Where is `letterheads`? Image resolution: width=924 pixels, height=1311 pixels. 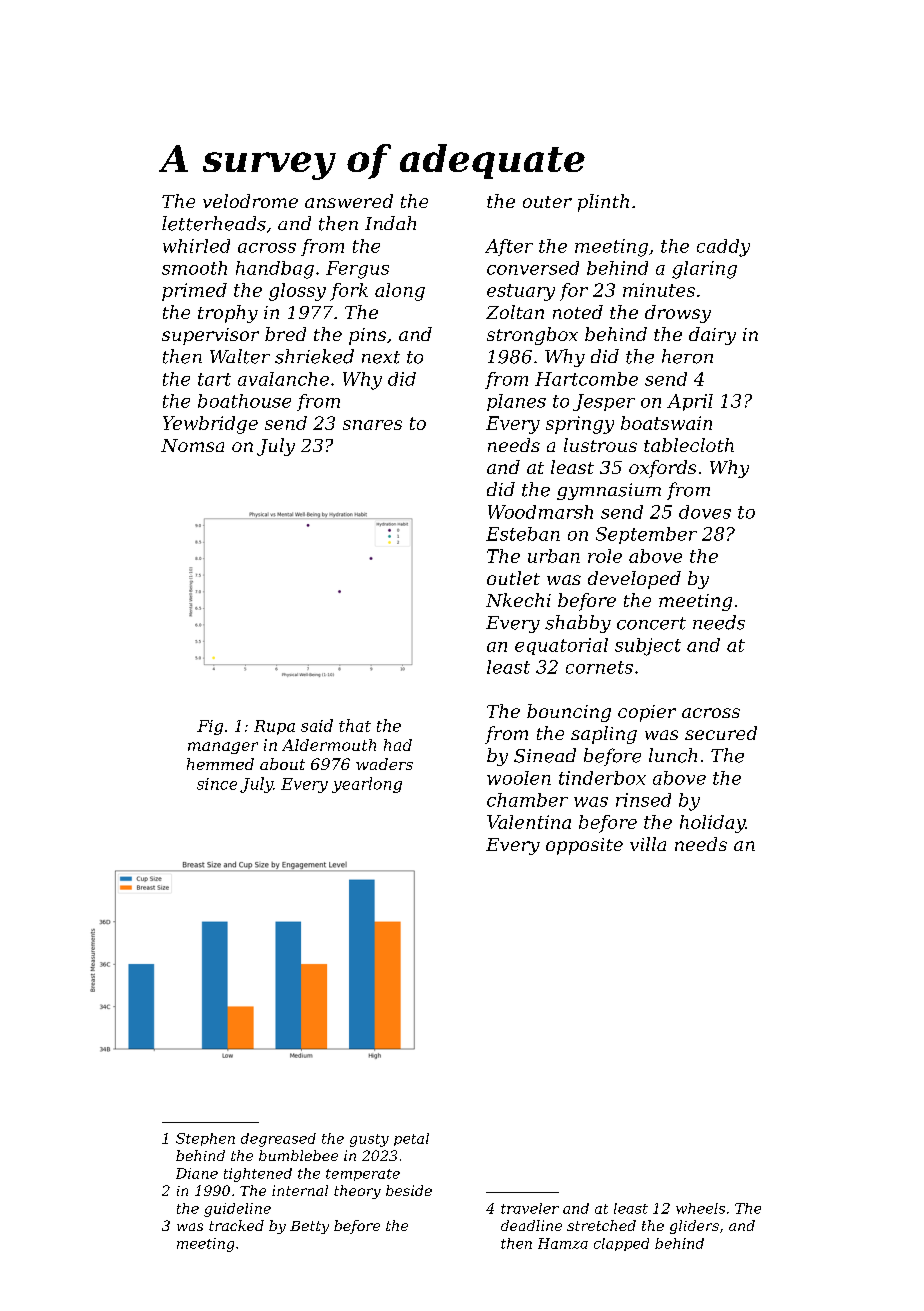
letterheads is located at coordinates (214, 223).
